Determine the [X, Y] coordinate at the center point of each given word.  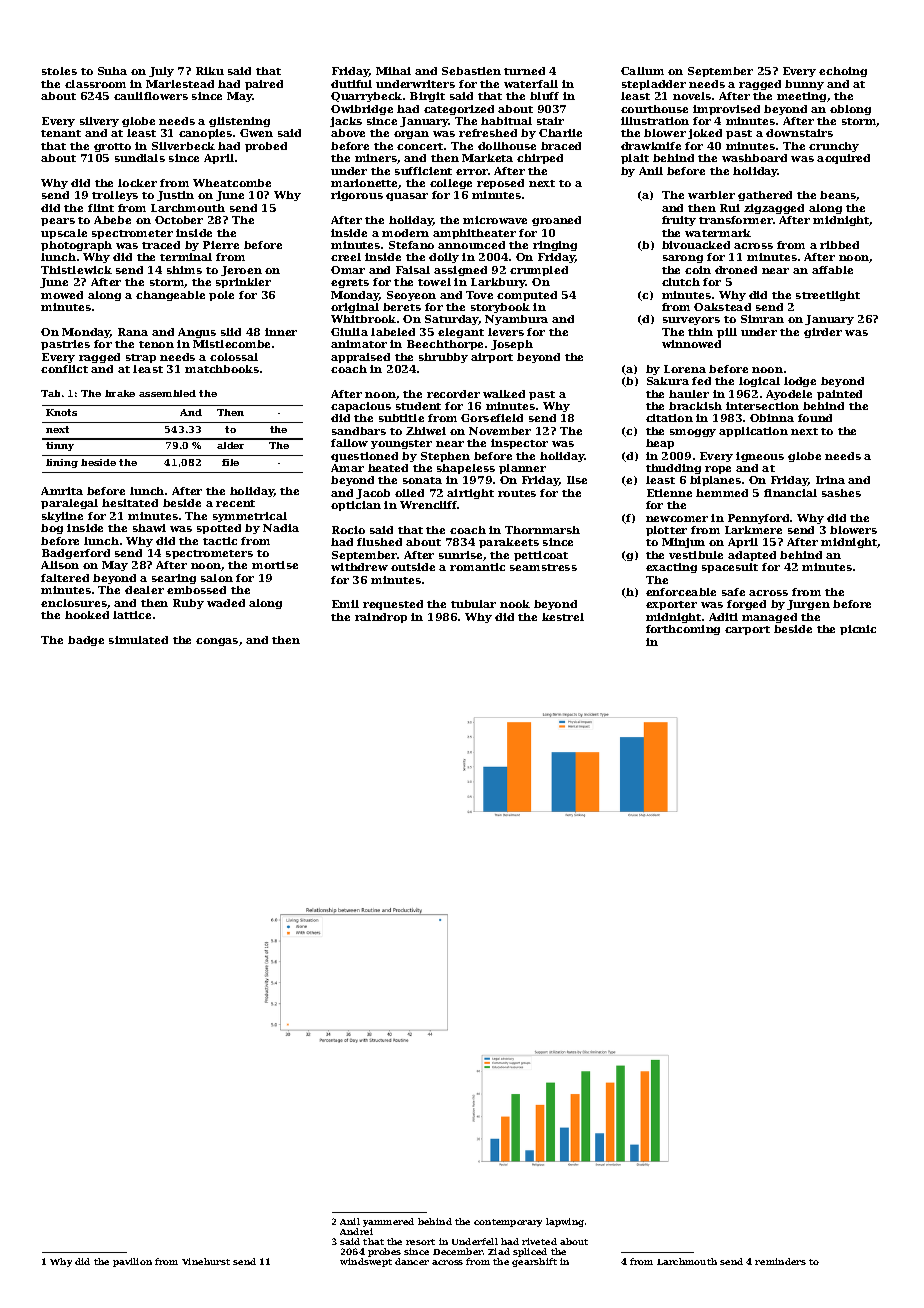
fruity [679, 221]
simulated [138, 640]
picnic [858, 630]
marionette [365, 184]
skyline [62, 517]
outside [413, 567]
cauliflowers [151, 96]
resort [420, 1242]
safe [733, 592]
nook [515, 604]
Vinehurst [206, 1261]
